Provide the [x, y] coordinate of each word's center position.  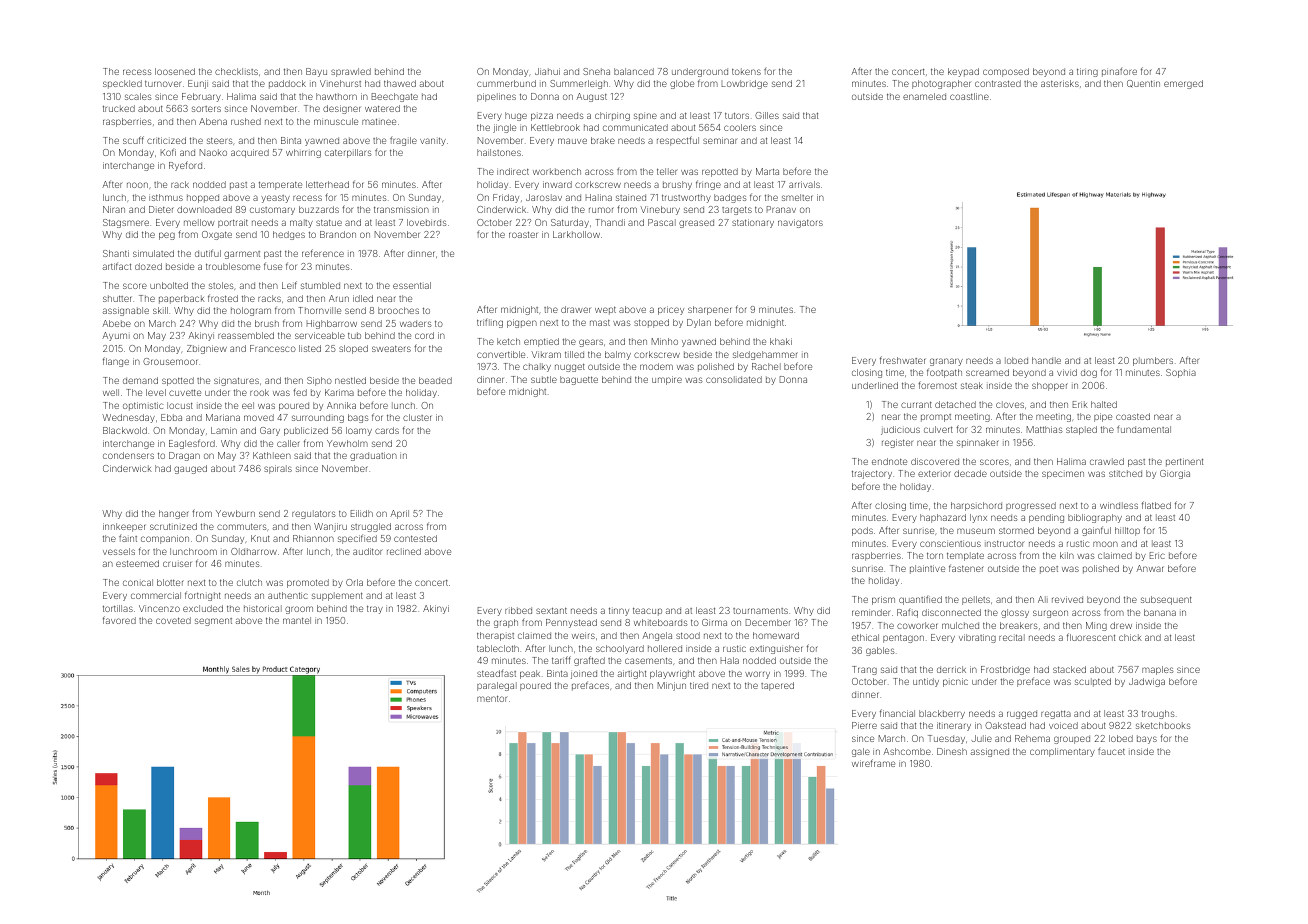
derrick [951, 669]
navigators [800, 223]
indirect [513, 171]
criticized [166, 140]
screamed [987, 372]
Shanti [116, 253]
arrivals [804, 184]
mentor [492, 698]
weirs [583, 635]
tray [375, 609]
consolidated [734, 379]
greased [696, 223]
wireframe [873, 763]
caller [288, 443]
